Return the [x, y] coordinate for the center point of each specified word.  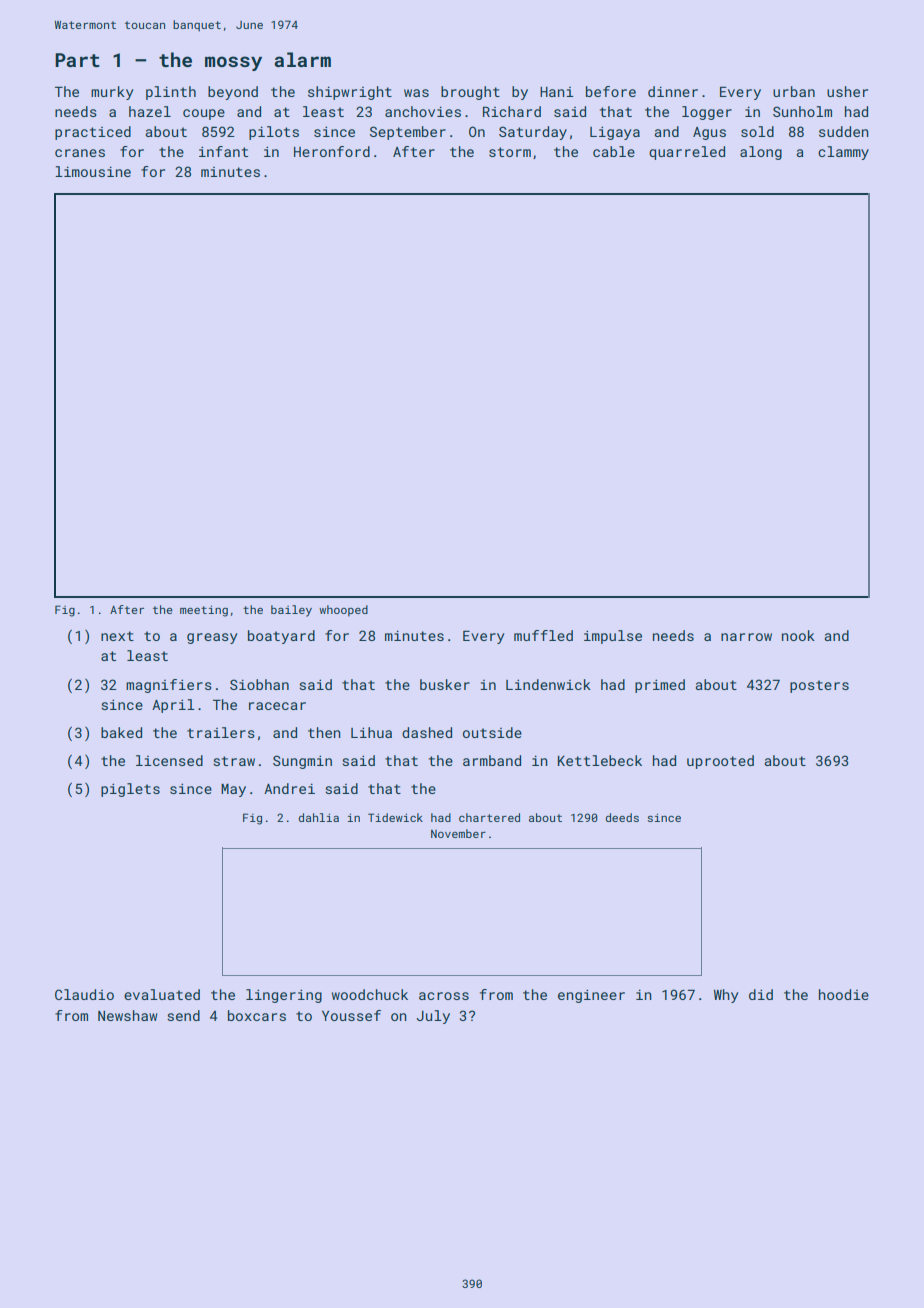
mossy [233, 63]
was [416, 93]
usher [847, 91]
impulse [613, 637]
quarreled [687, 153]
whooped [343, 611]
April [173, 706]
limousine [93, 171]
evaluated [162, 994]
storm [510, 152]
